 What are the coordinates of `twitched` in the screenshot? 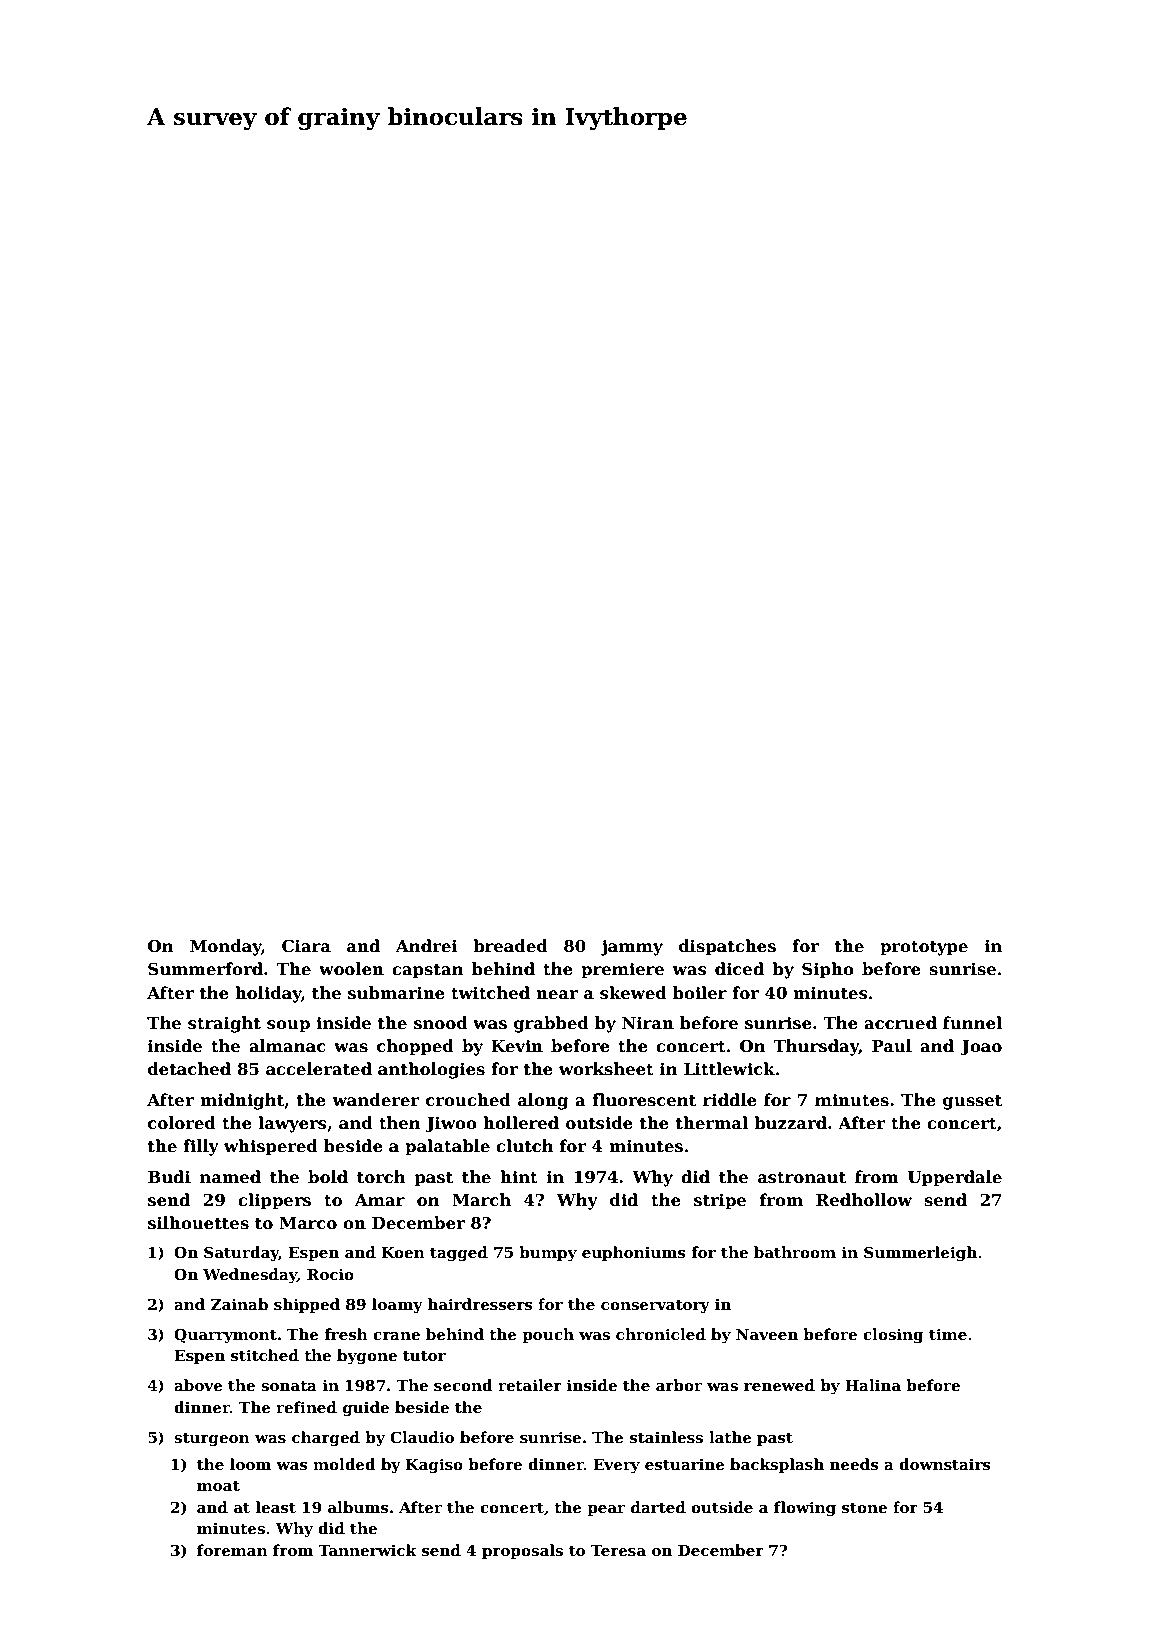 It's located at (490, 993).
